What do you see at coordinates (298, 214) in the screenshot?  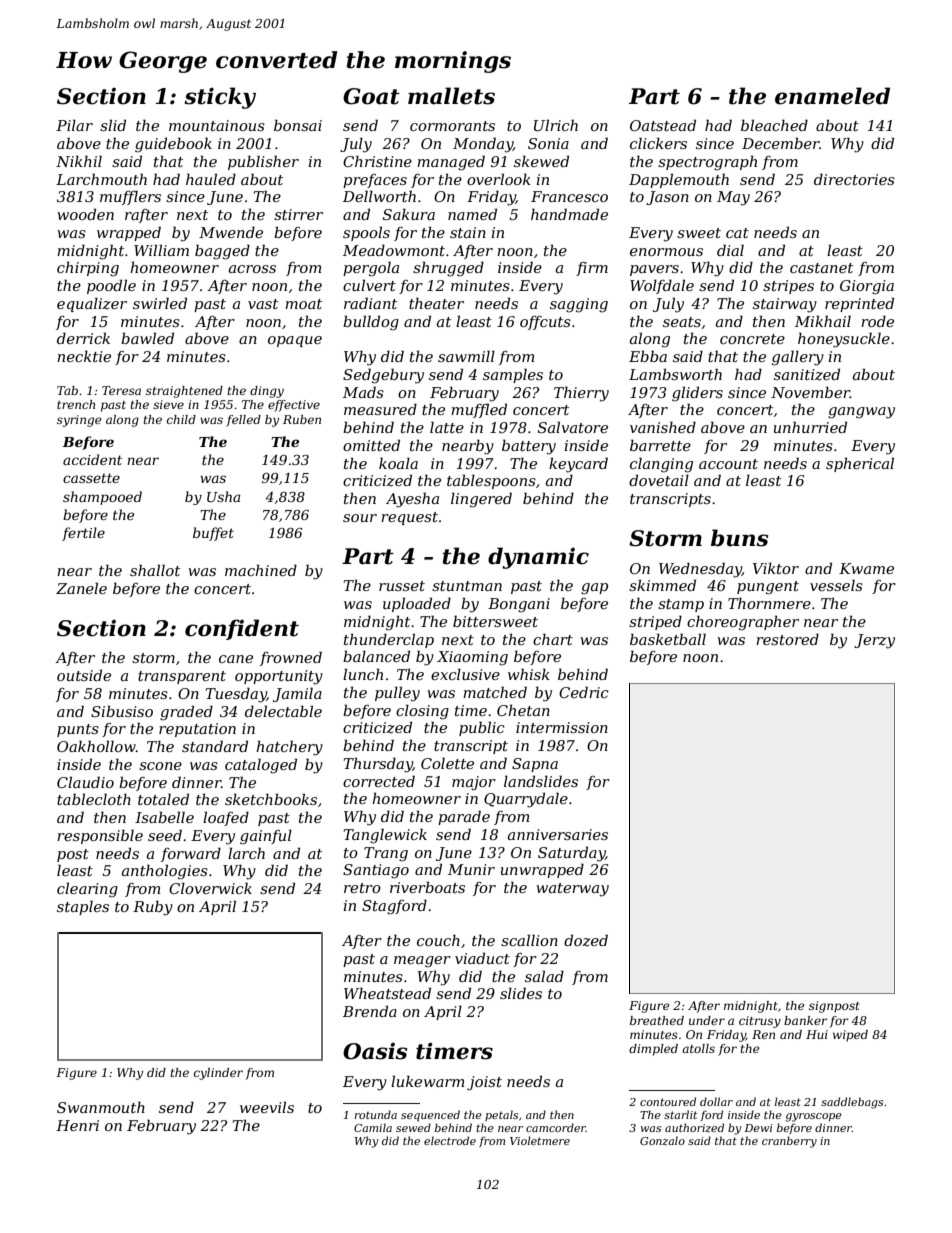 I see `stirrer` at bounding box center [298, 214].
